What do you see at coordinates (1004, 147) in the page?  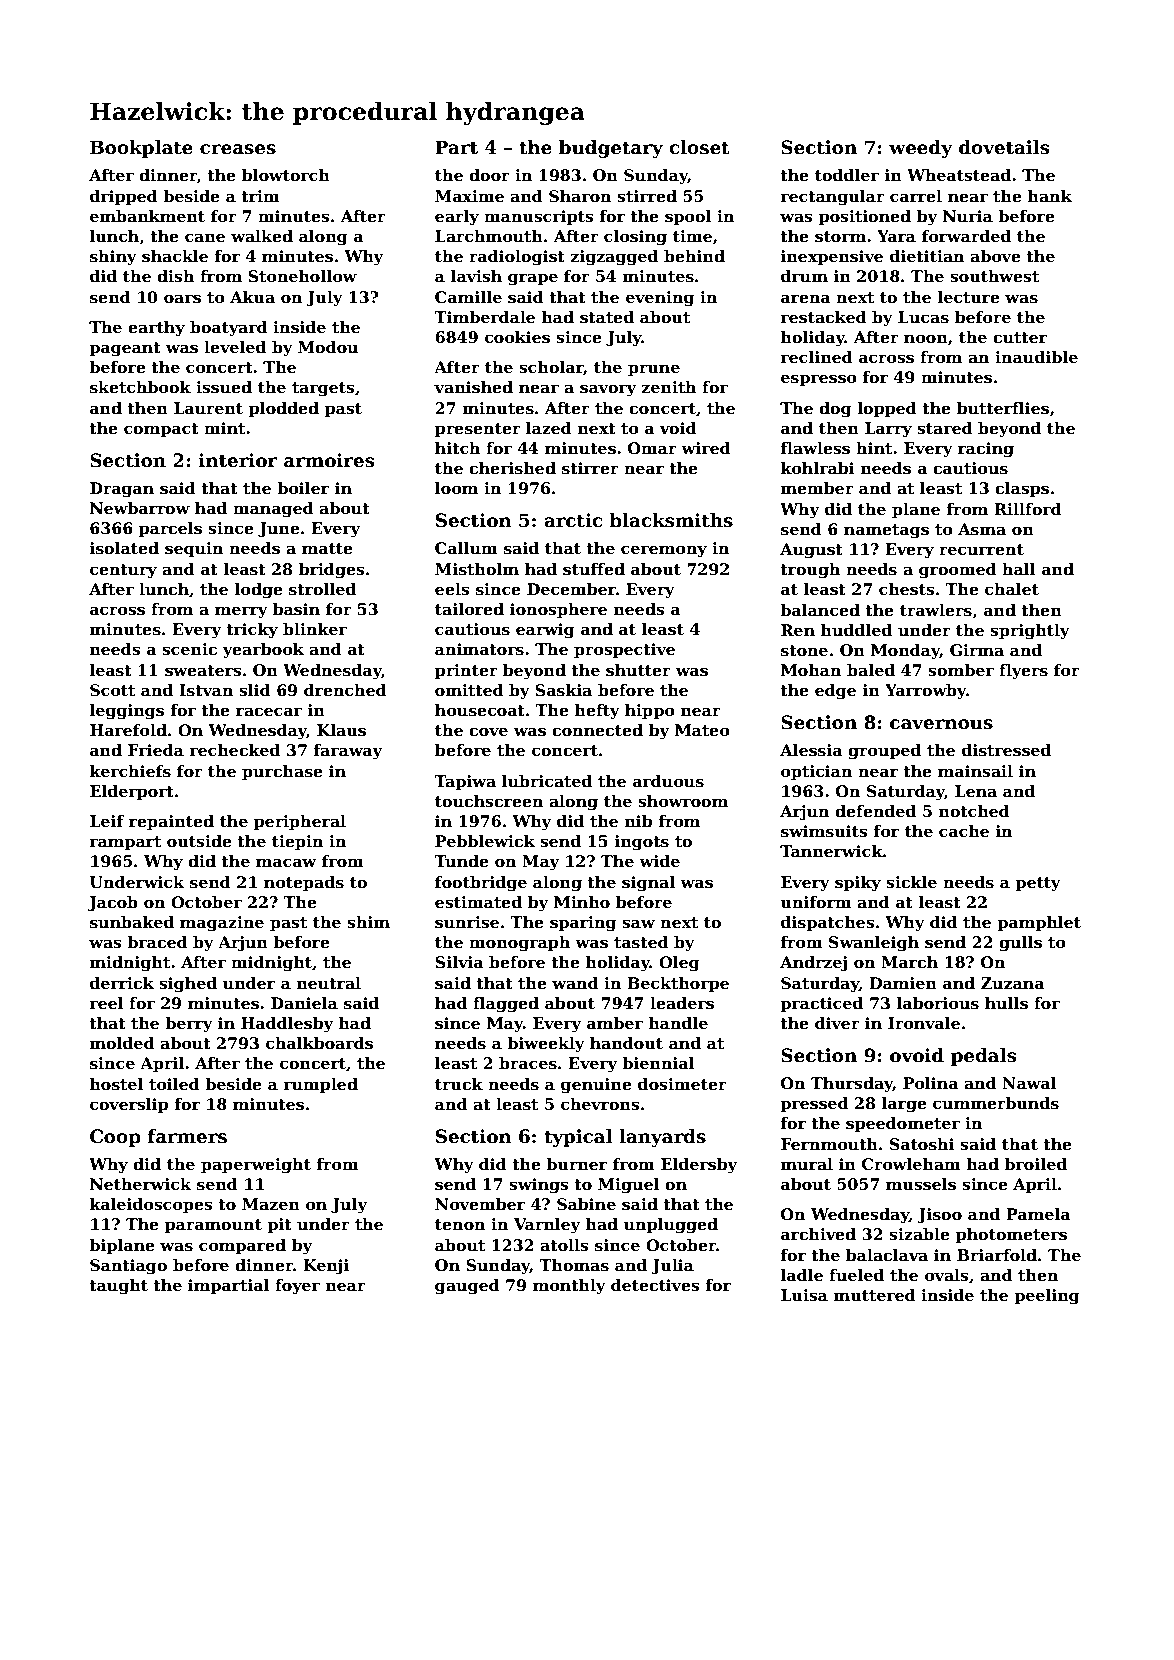 I see `dovetails` at bounding box center [1004, 147].
